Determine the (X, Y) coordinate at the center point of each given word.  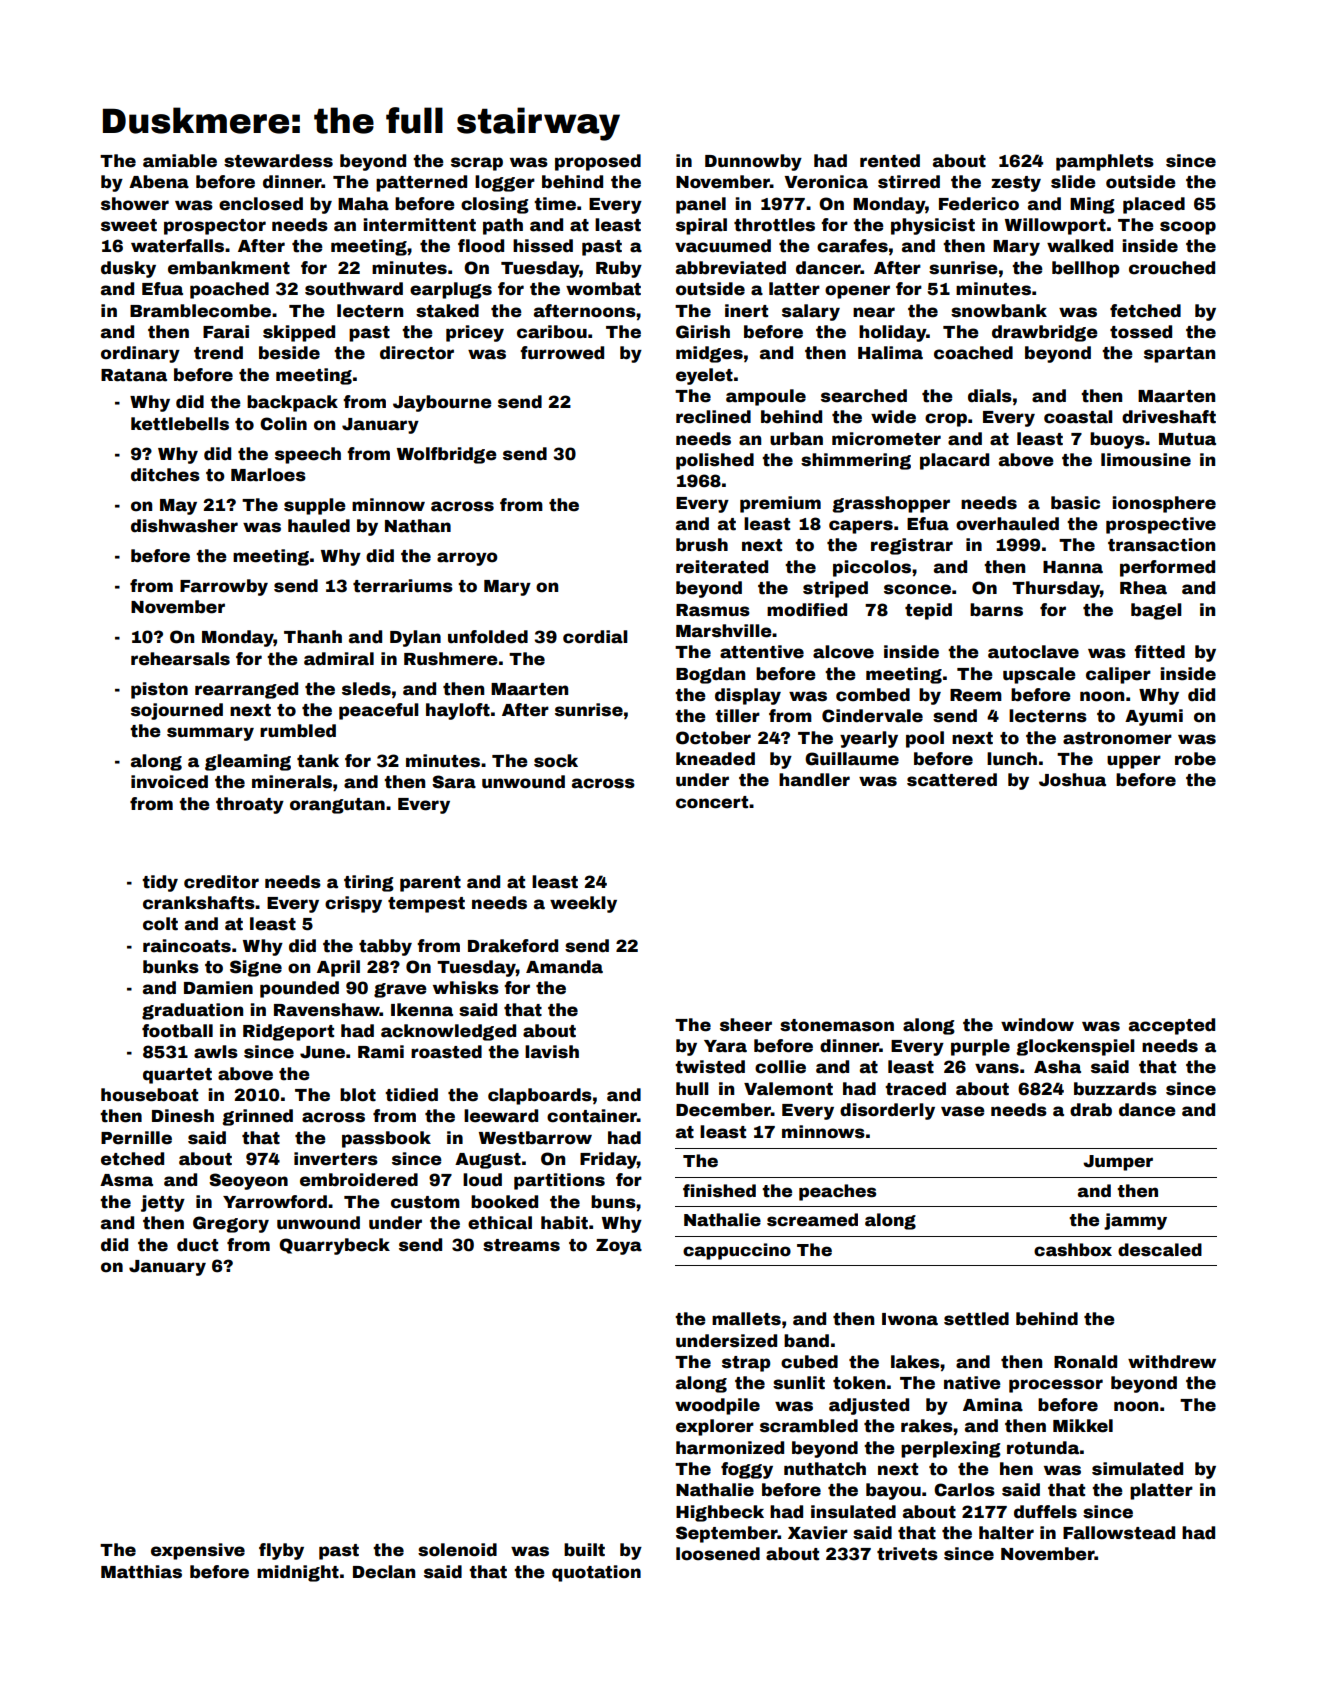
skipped (299, 333)
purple (980, 1047)
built (584, 1550)
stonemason (837, 1025)
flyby (281, 1551)
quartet (177, 1076)
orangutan (337, 806)
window (1037, 1025)
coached (973, 353)
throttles (774, 225)
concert (712, 802)
